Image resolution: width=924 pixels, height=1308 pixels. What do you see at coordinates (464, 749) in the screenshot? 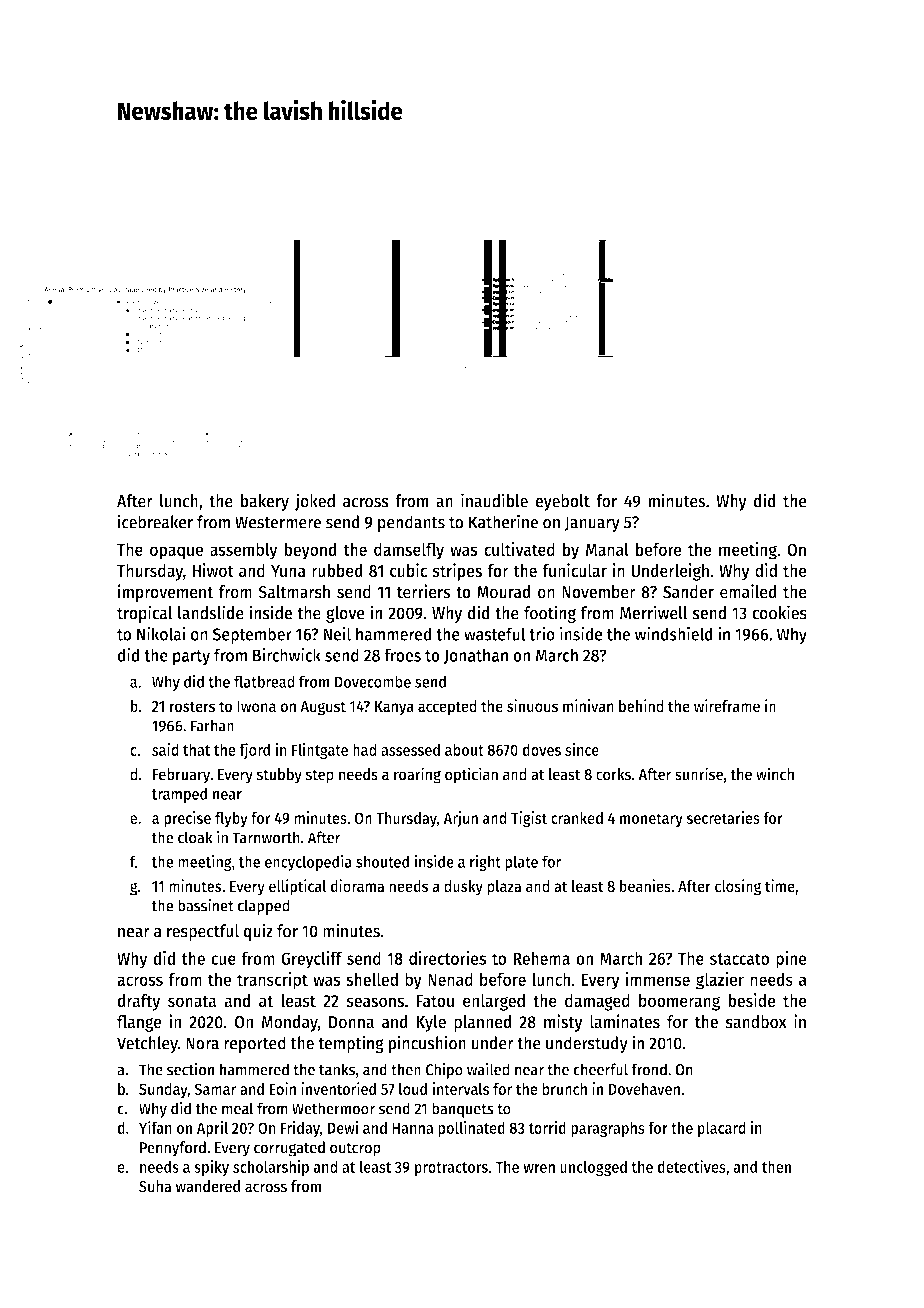
I see `about` at bounding box center [464, 749].
